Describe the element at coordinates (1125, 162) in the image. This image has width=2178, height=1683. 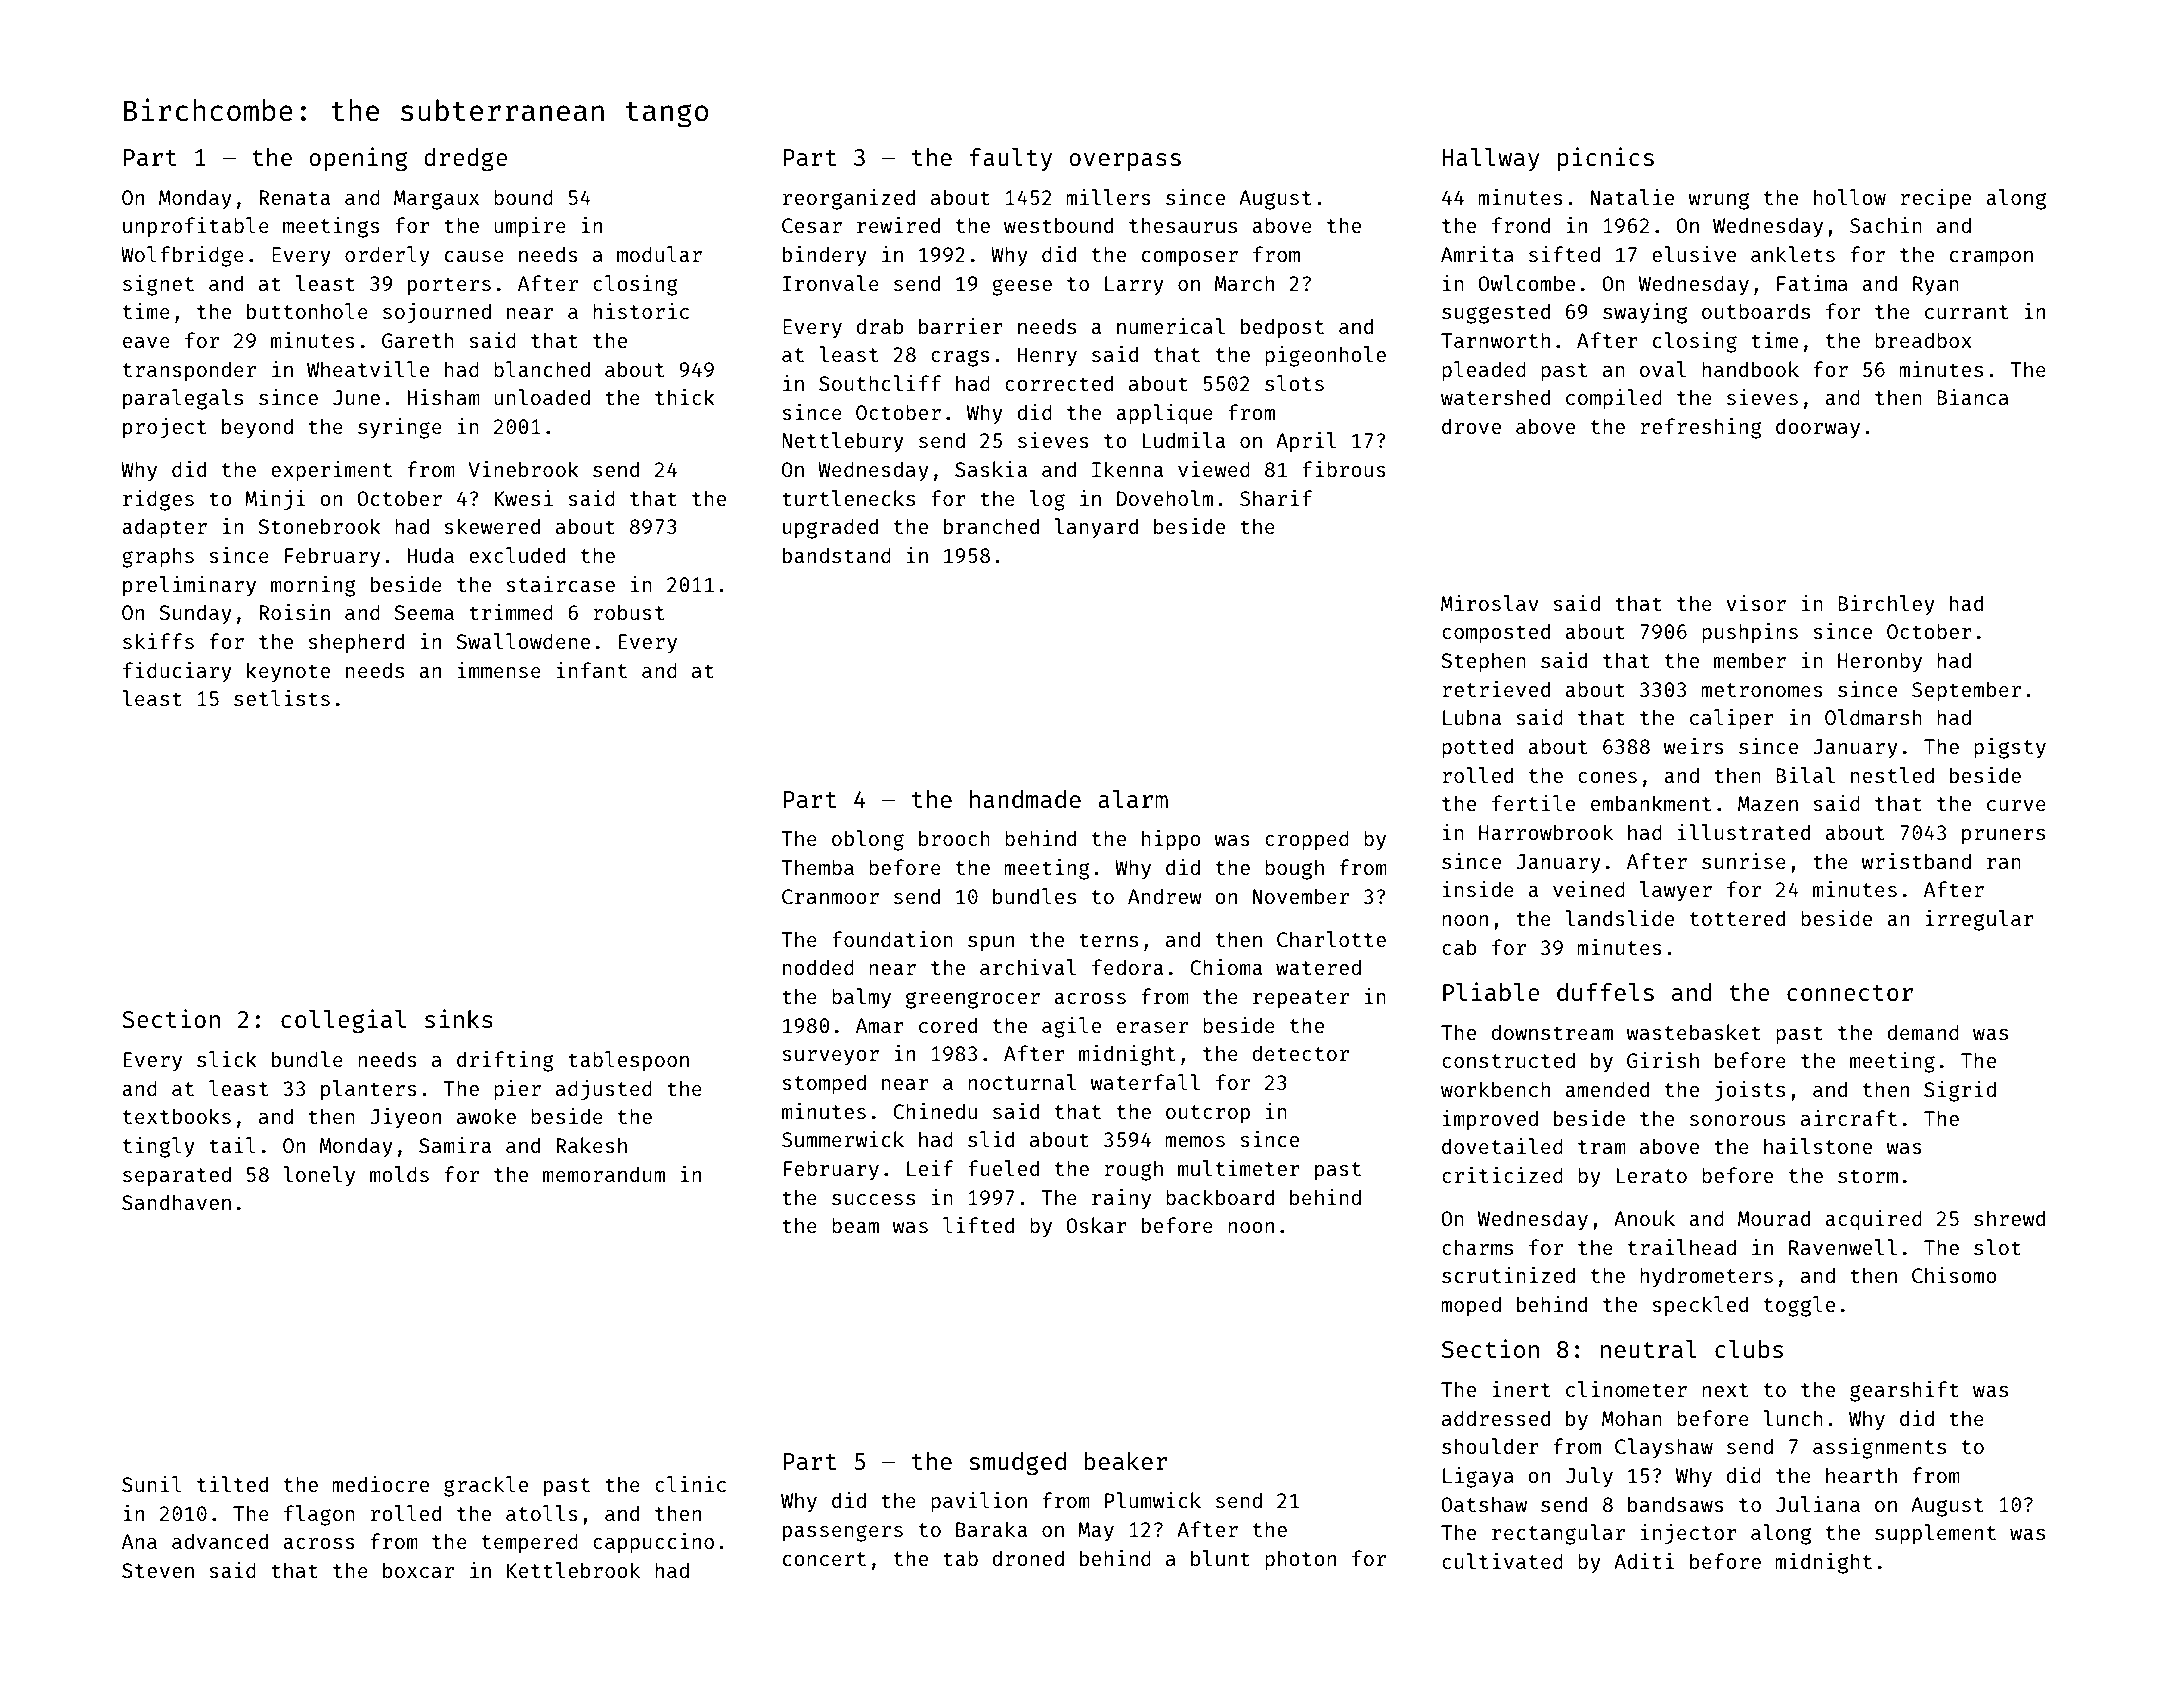
I see `overpass` at that location.
